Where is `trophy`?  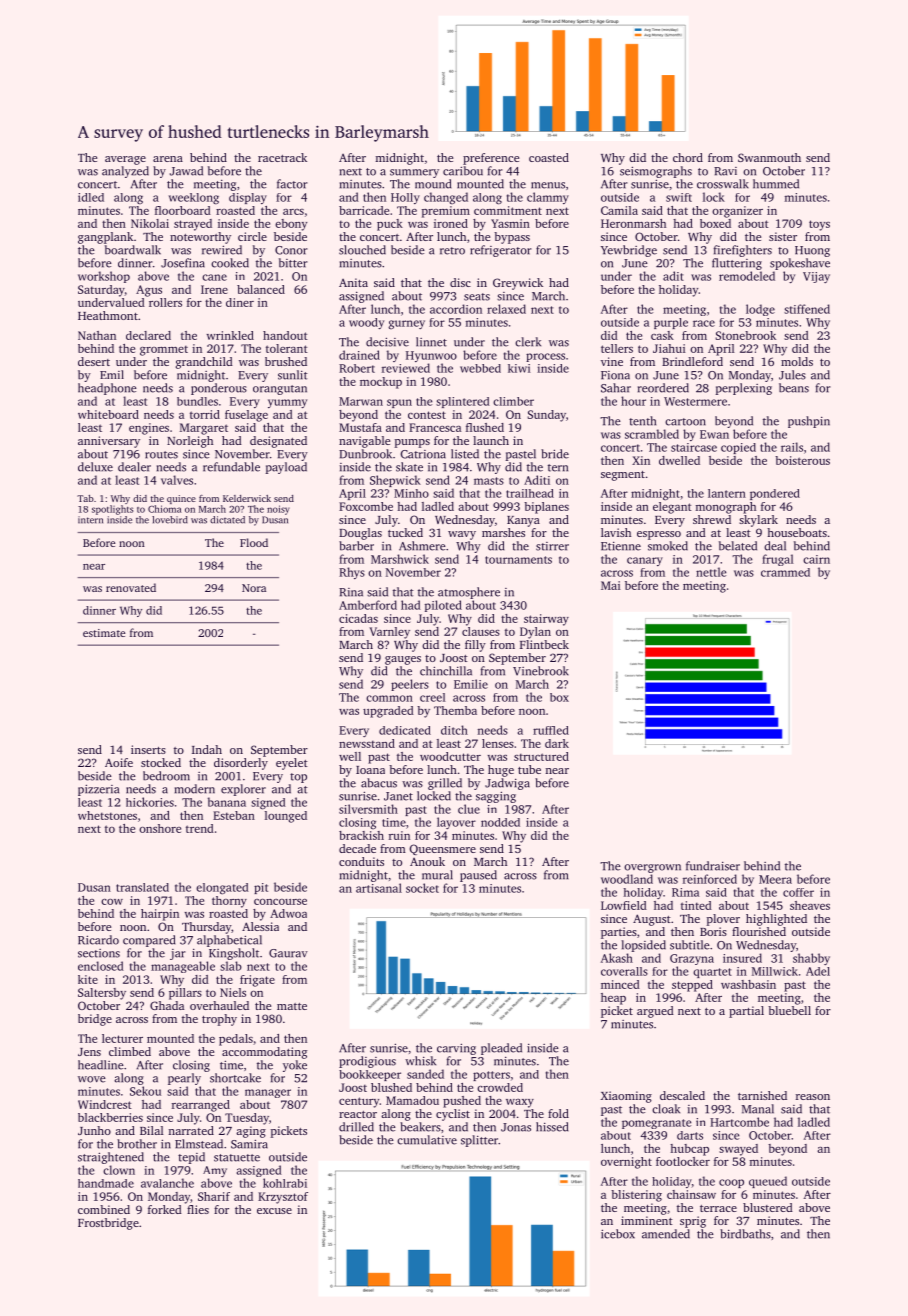 trophy is located at coordinates (219, 1020).
